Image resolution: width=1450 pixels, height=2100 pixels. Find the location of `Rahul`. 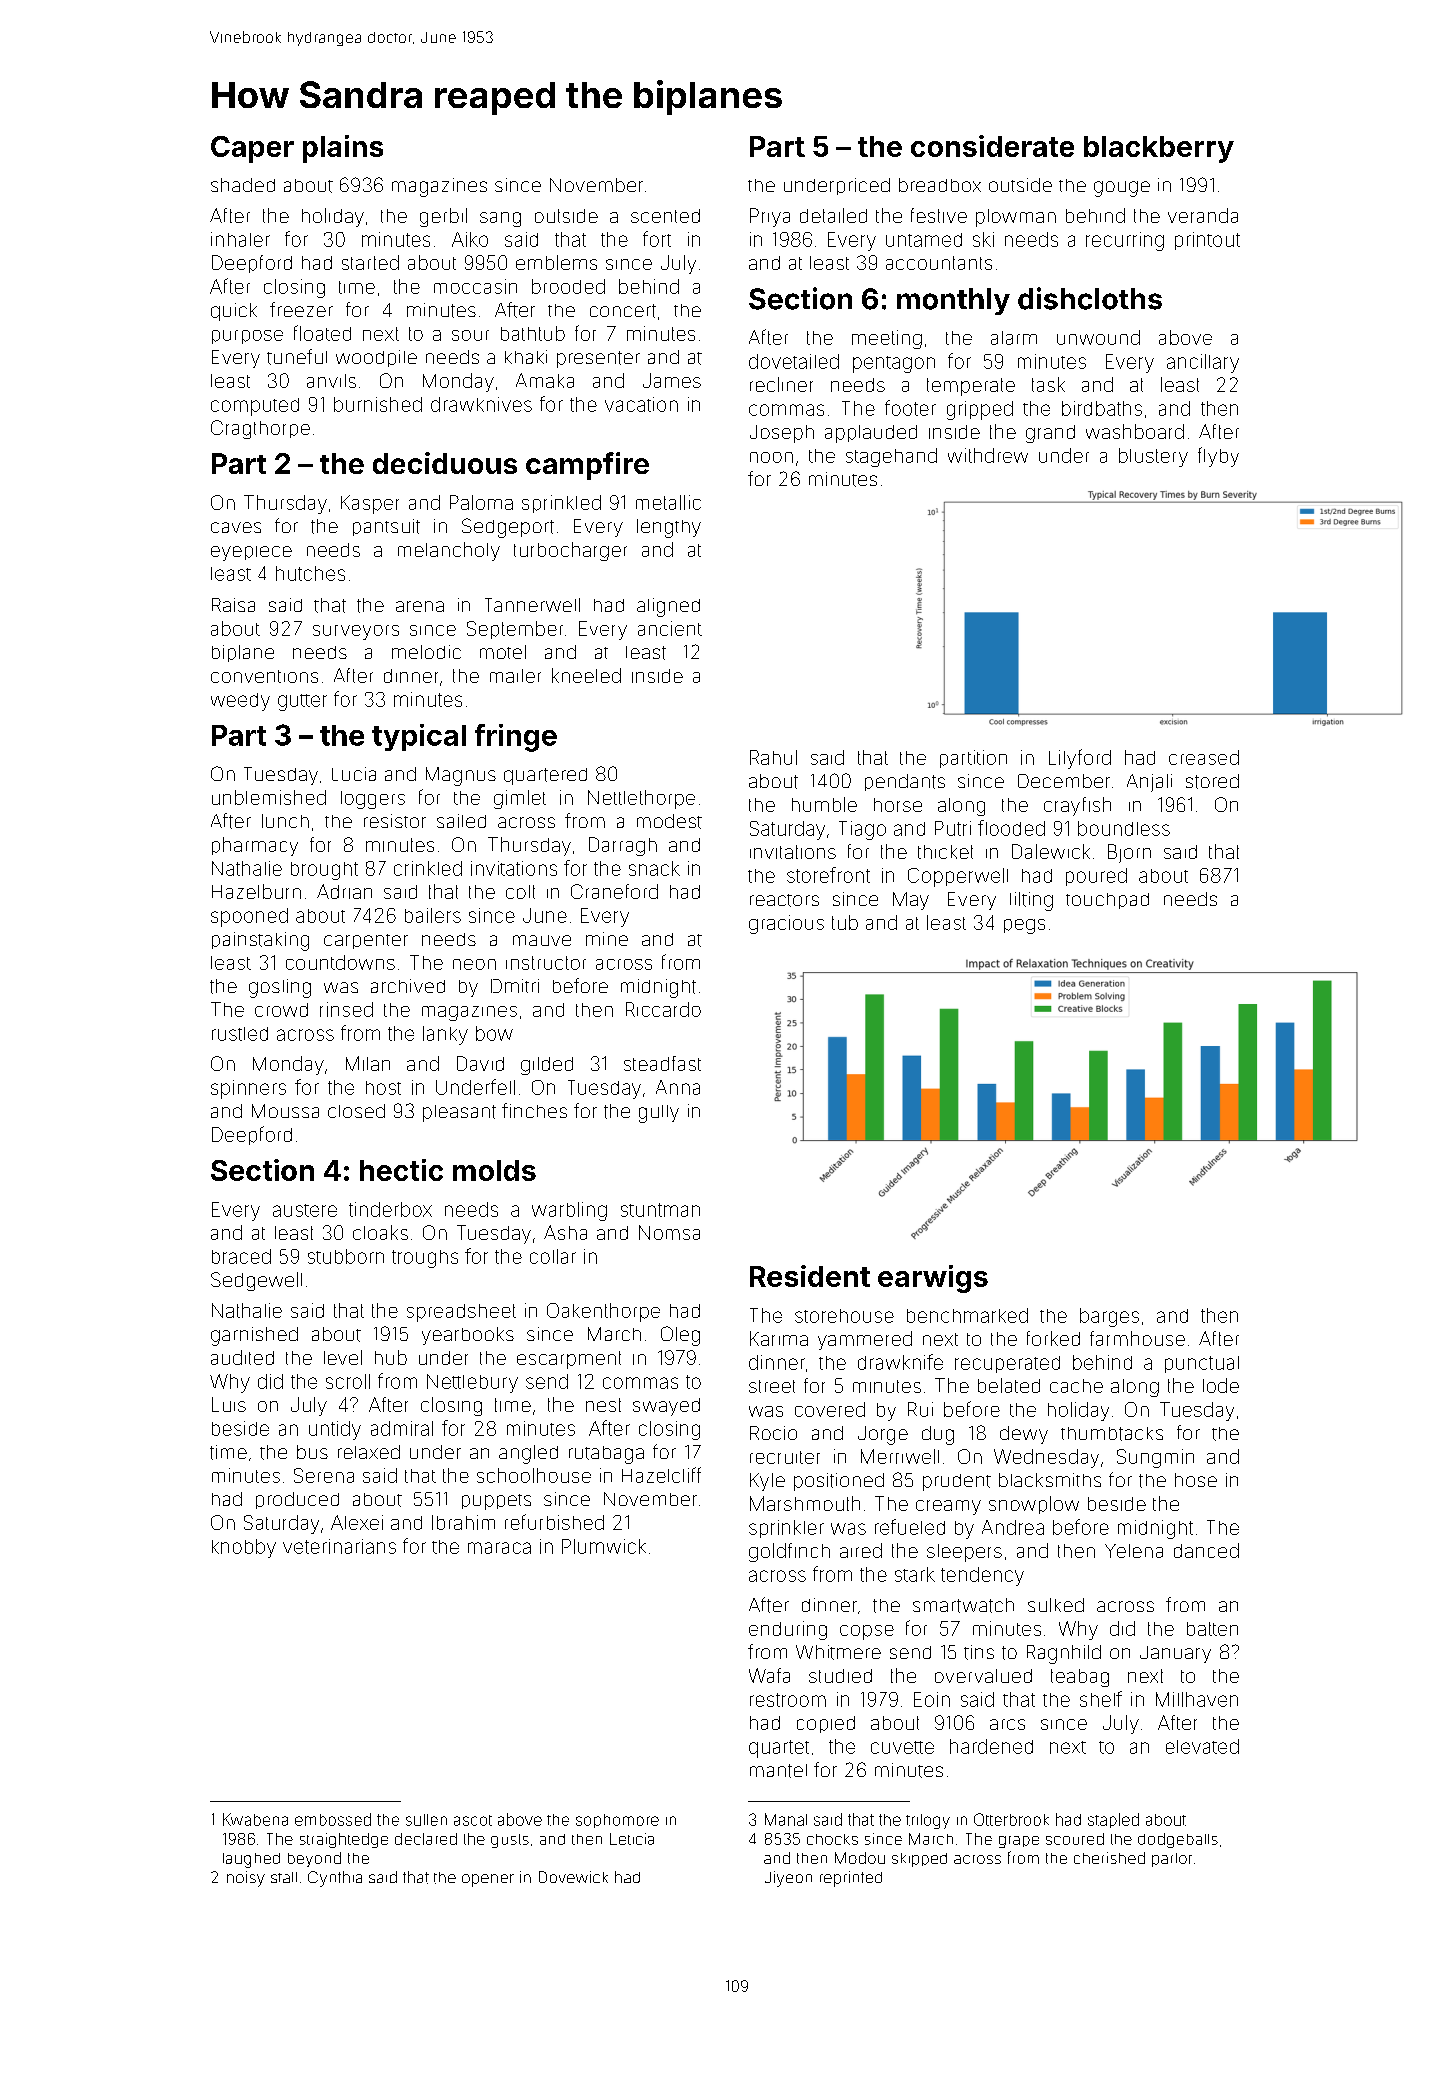

Rahul is located at coordinates (773, 757).
